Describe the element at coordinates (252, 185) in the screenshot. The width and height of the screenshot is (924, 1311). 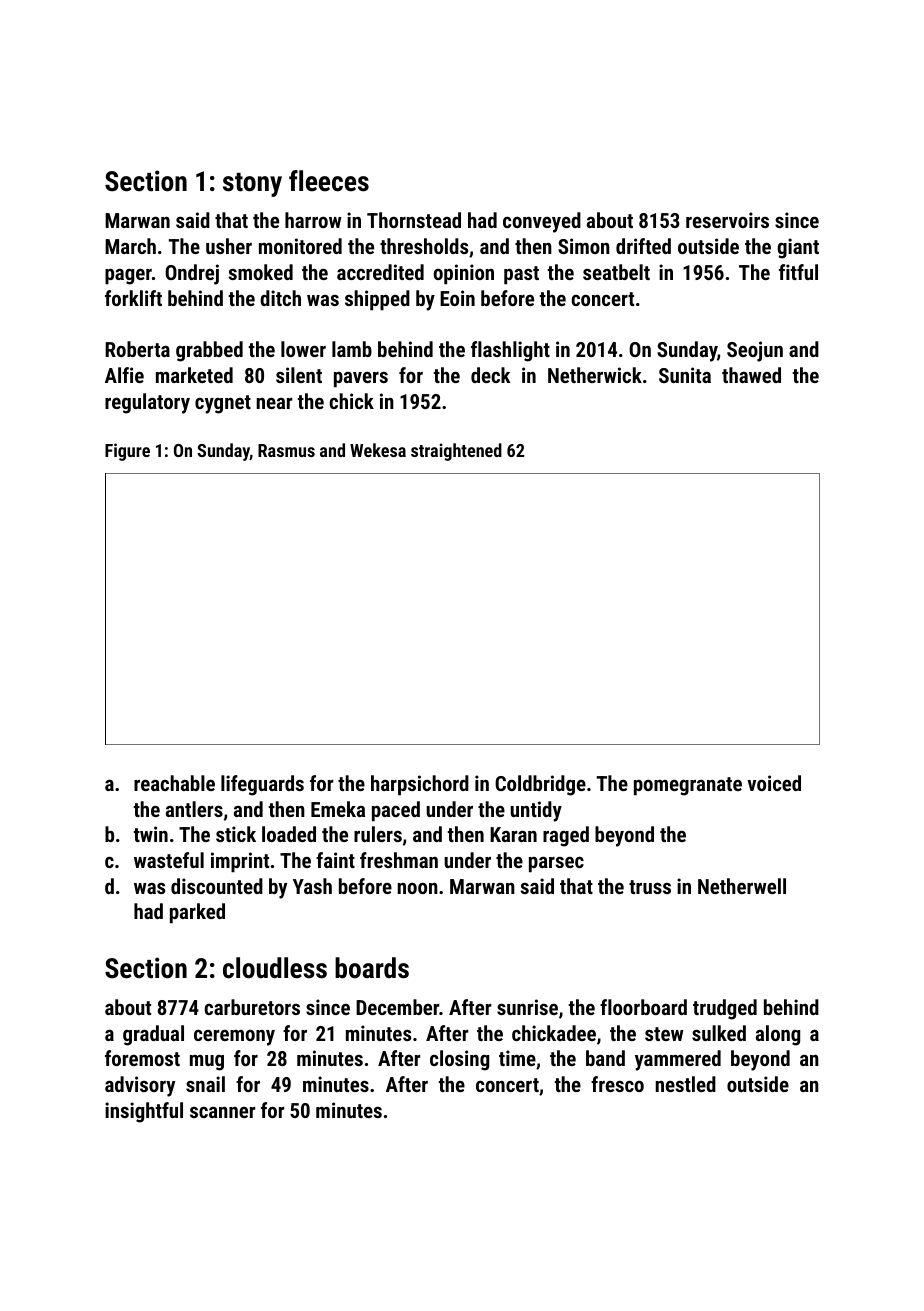
I see `stony` at that location.
